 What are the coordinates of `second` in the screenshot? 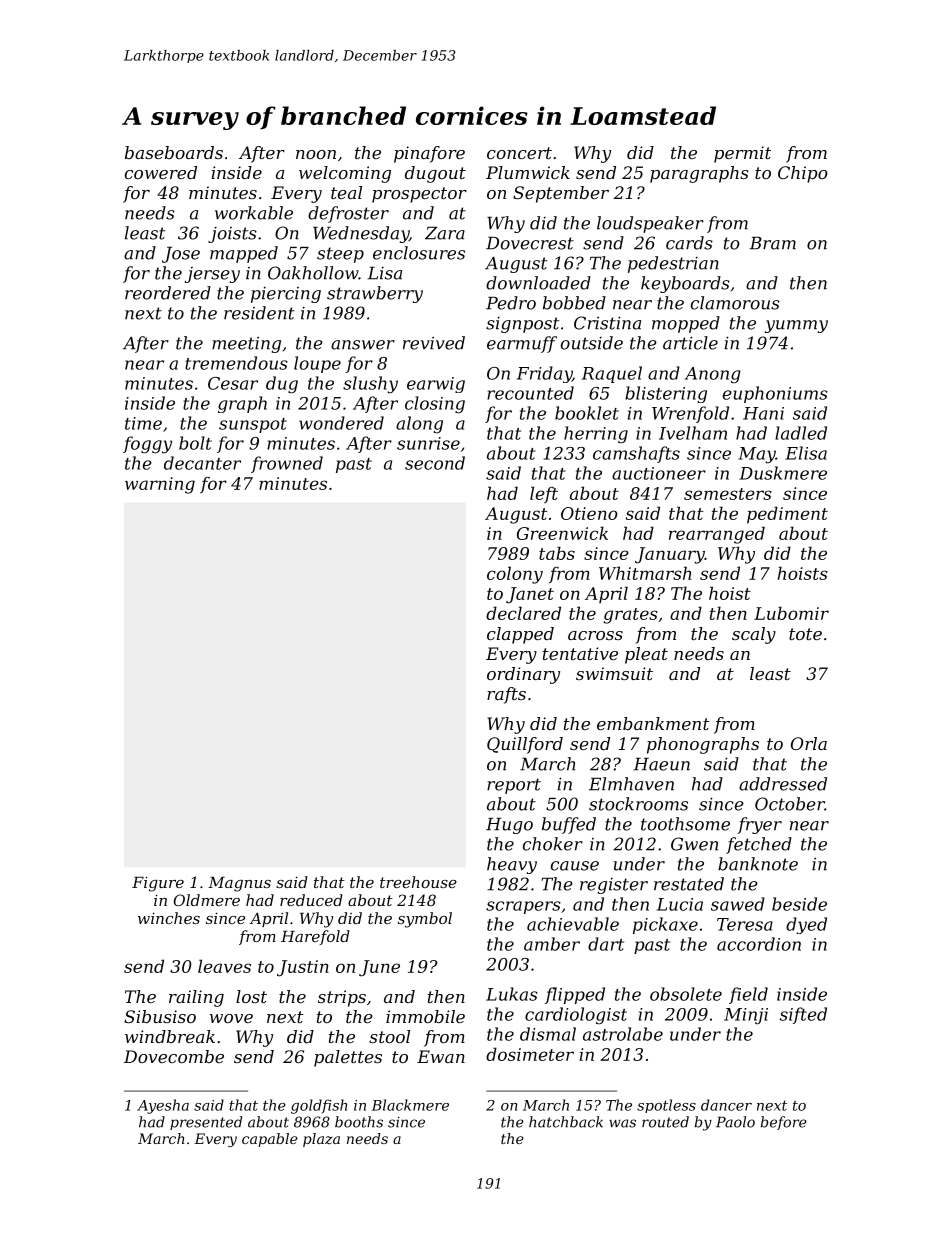 It's located at (435, 463).
